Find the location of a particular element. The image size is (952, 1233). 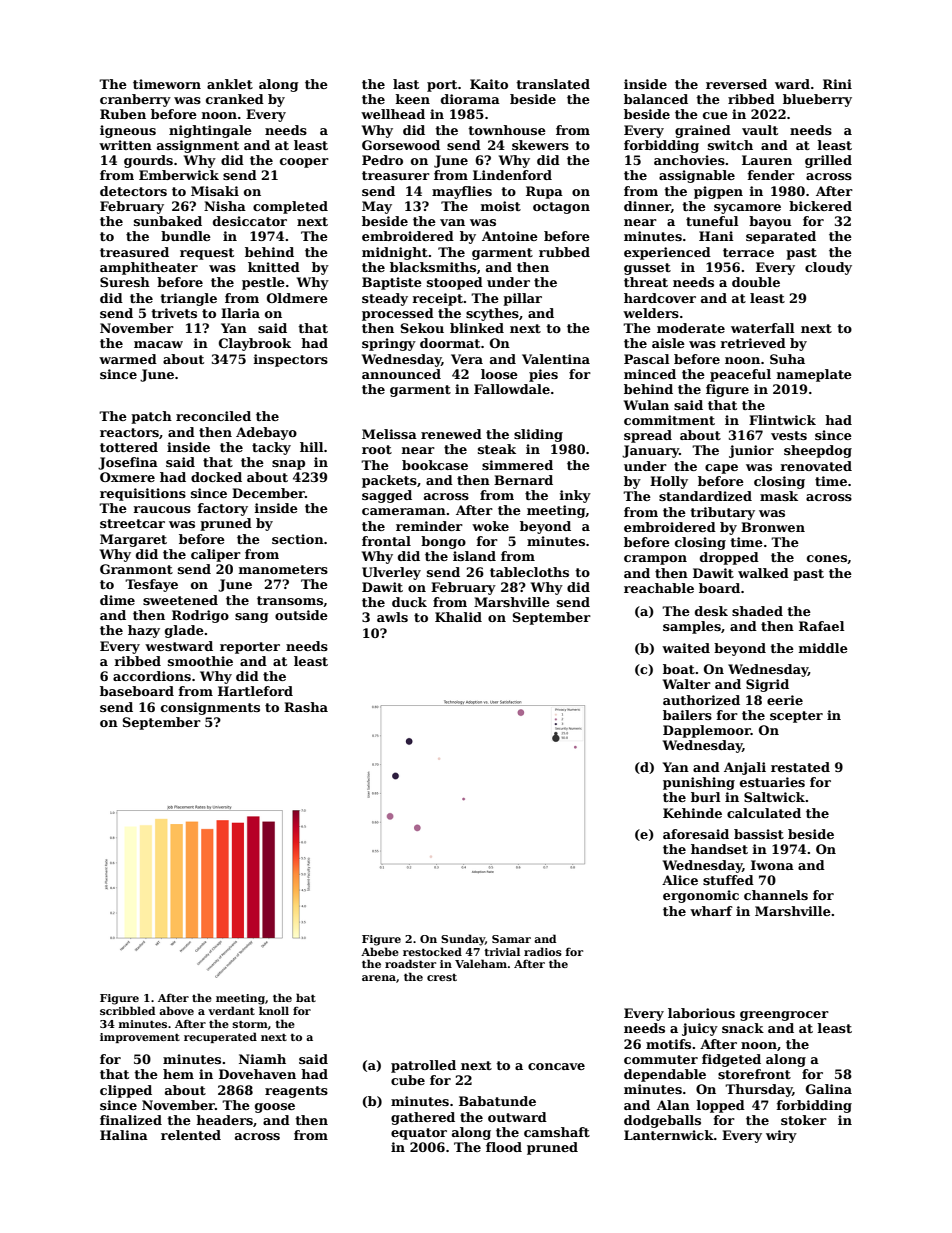

dropped is located at coordinates (729, 558).
